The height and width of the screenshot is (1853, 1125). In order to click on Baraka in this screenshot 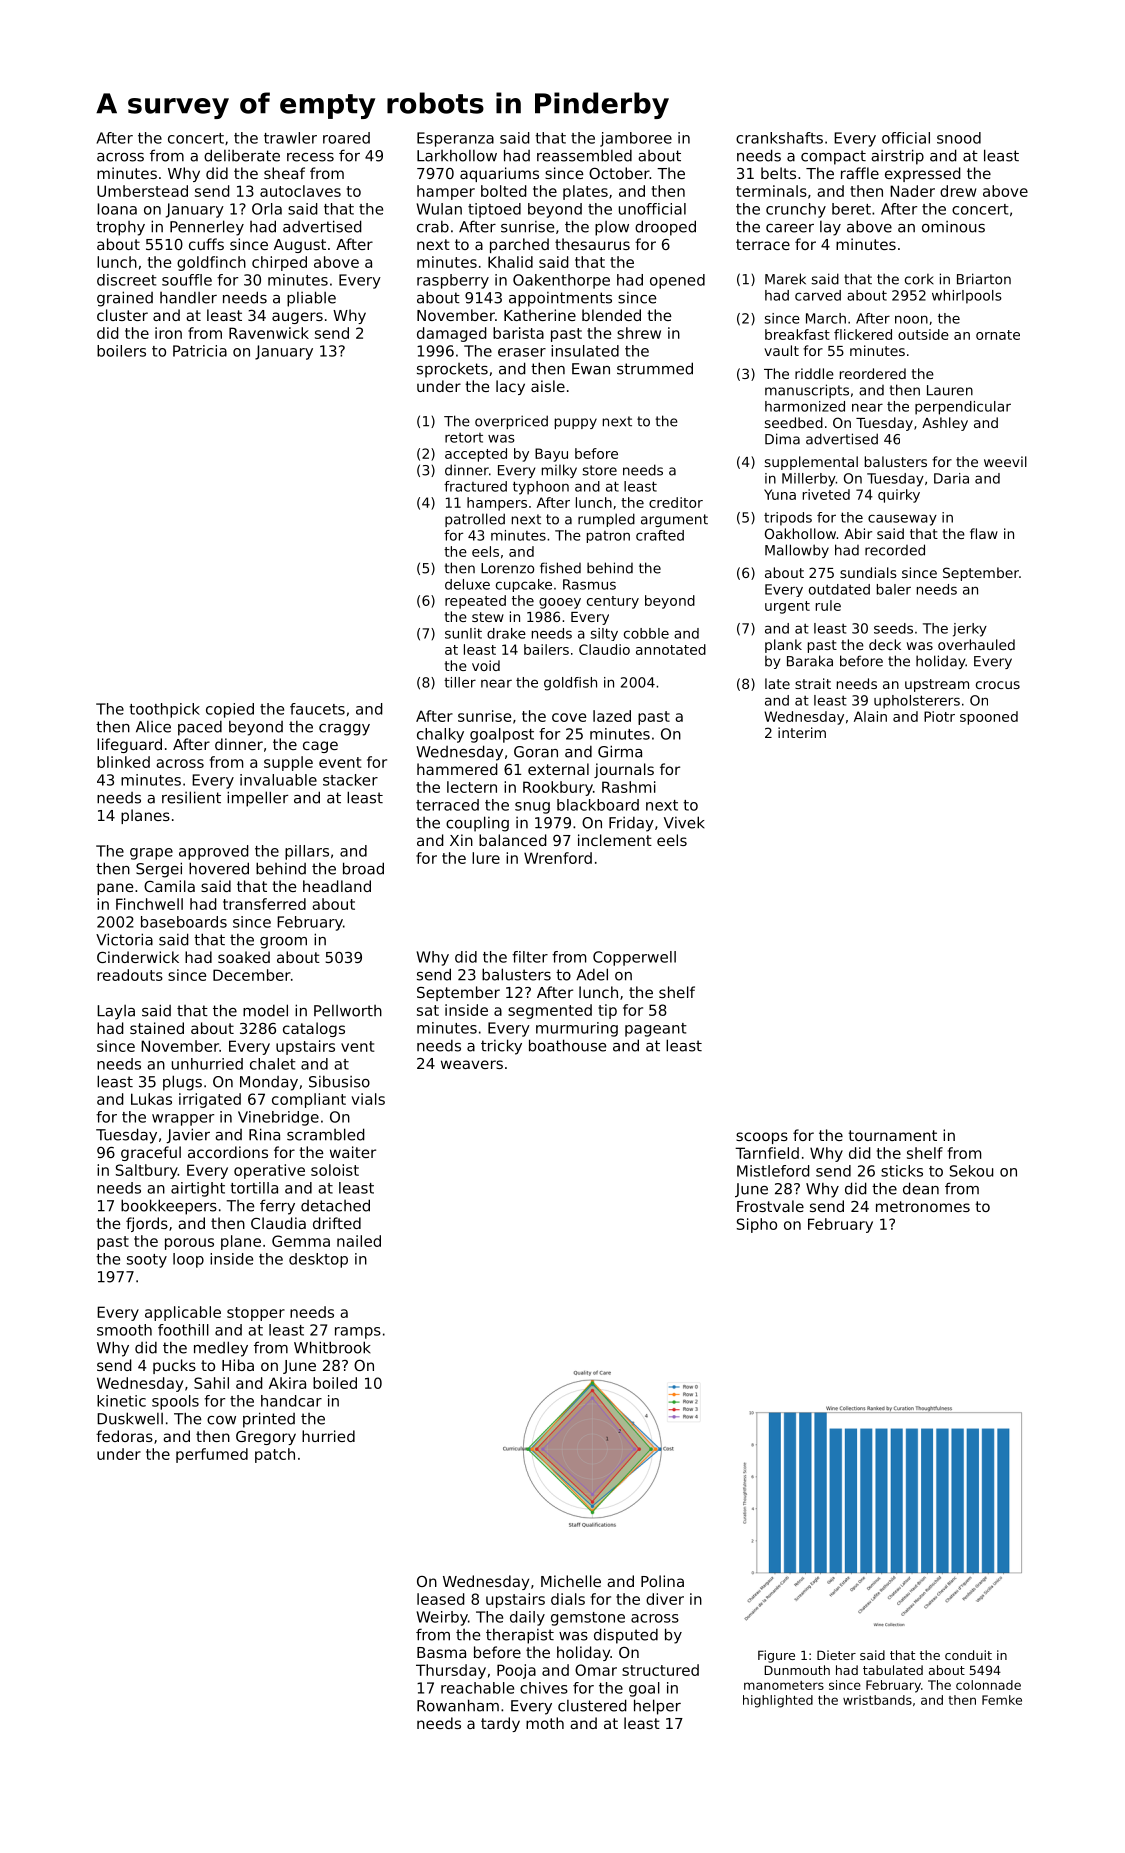, I will do `click(810, 661)`.
